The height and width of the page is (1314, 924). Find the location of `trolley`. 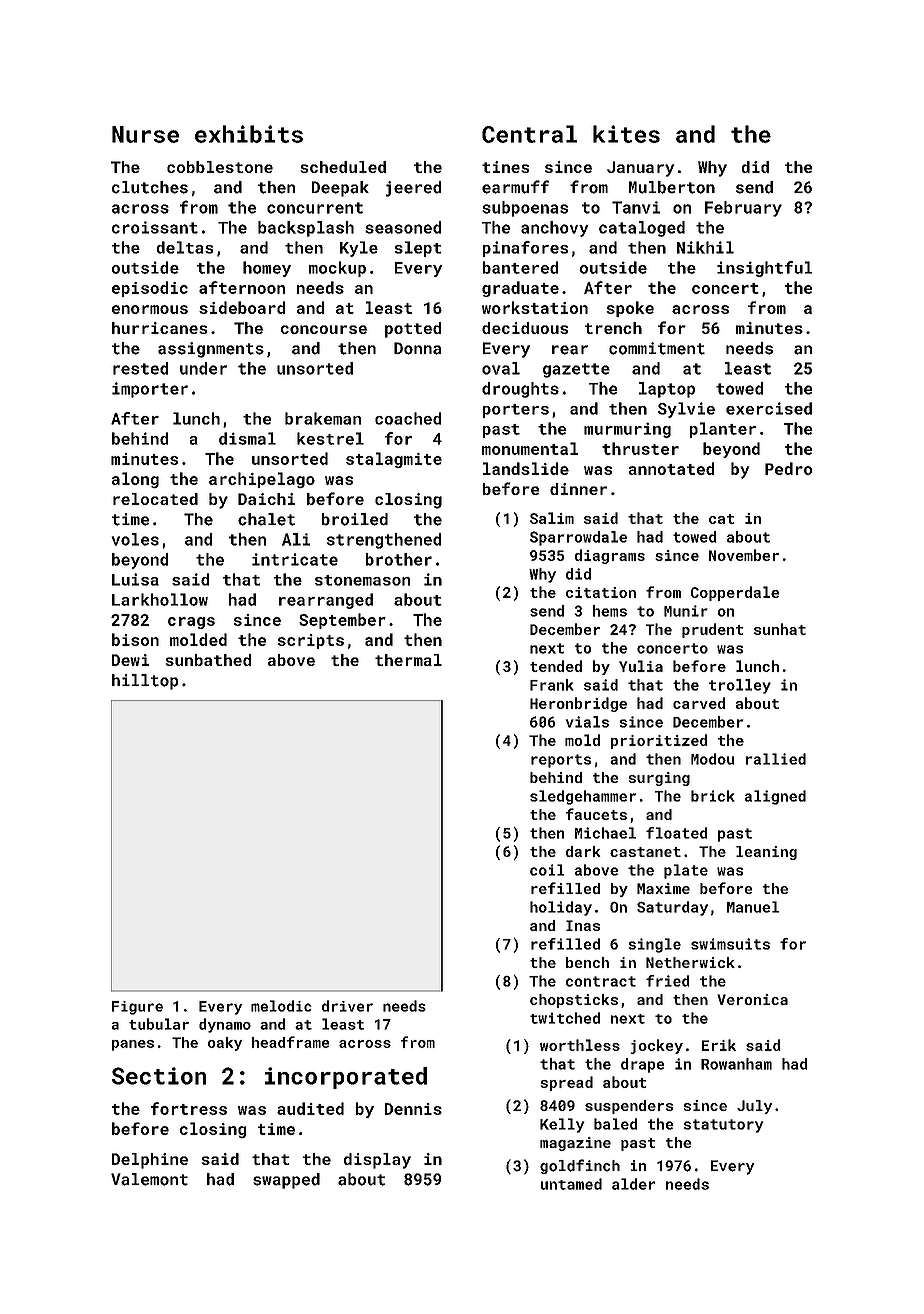

trolley is located at coordinates (740, 686).
